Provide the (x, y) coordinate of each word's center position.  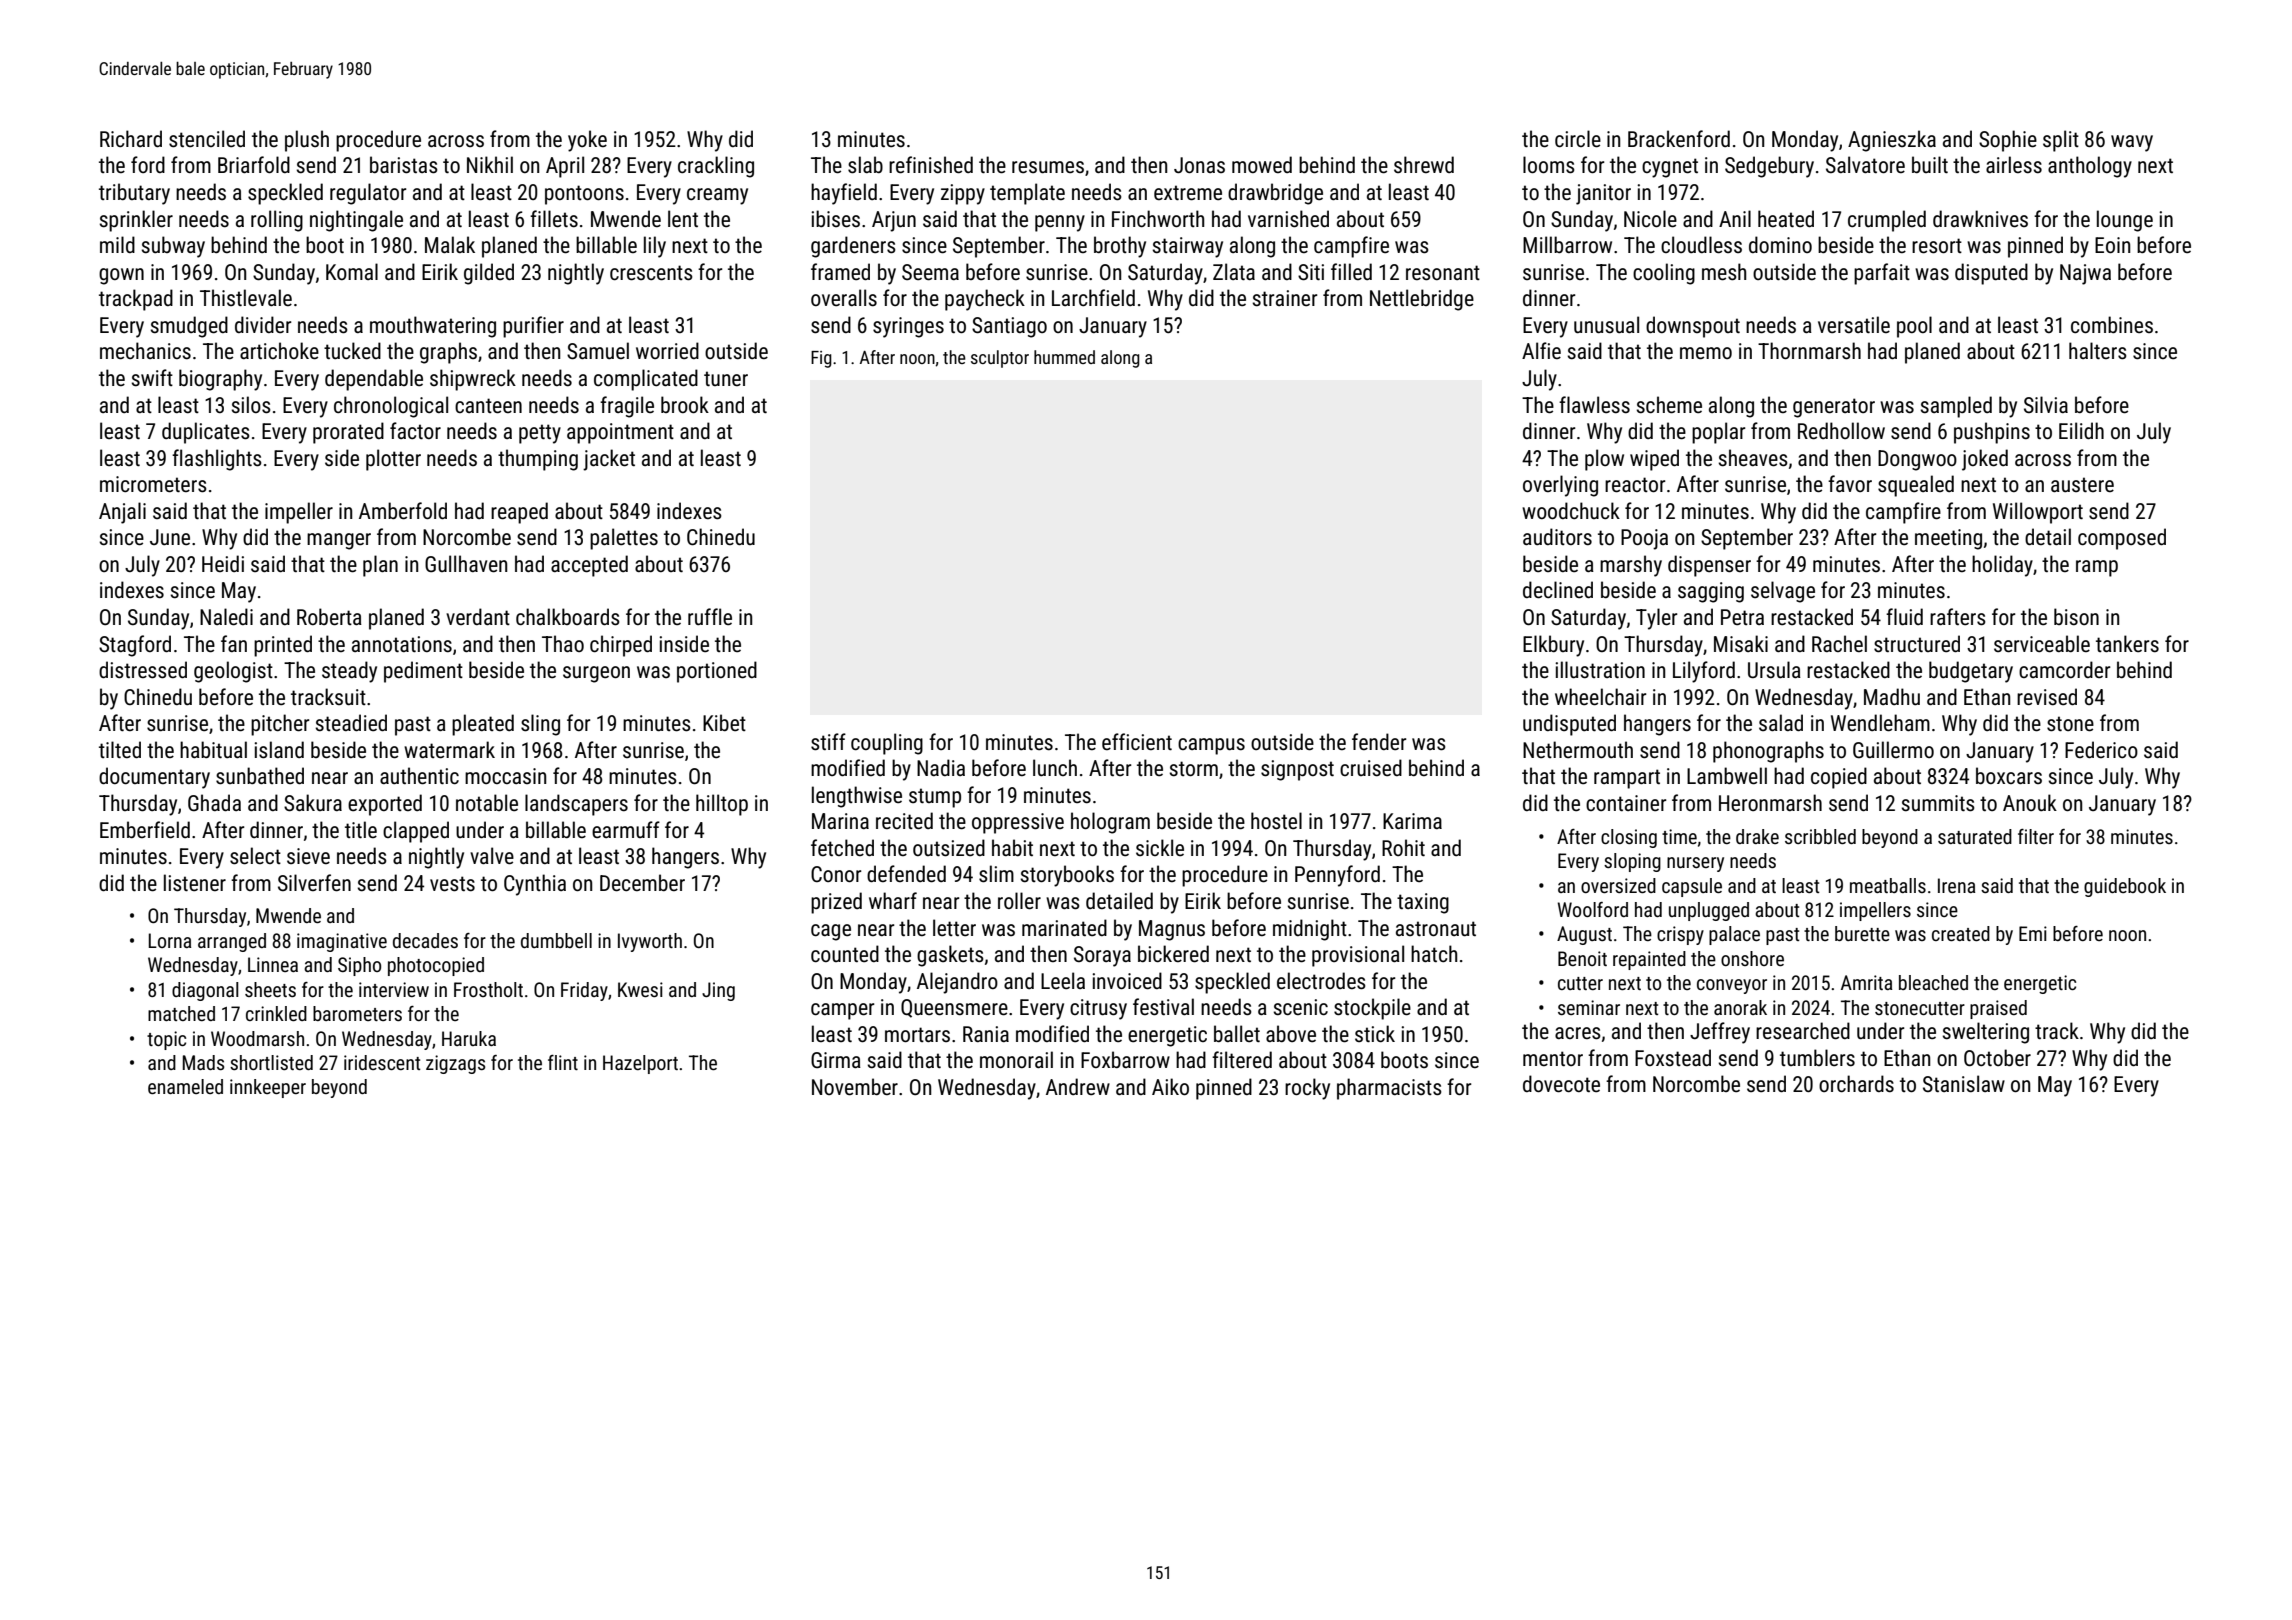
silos (251, 405)
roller (1019, 901)
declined (1558, 590)
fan (234, 643)
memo (1706, 353)
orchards (1856, 1084)
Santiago (1009, 327)
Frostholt (488, 989)
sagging (1711, 592)
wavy (2132, 143)
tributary (134, 194)
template (1027, 194)
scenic (1301, 1007)
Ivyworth (650, 942)
